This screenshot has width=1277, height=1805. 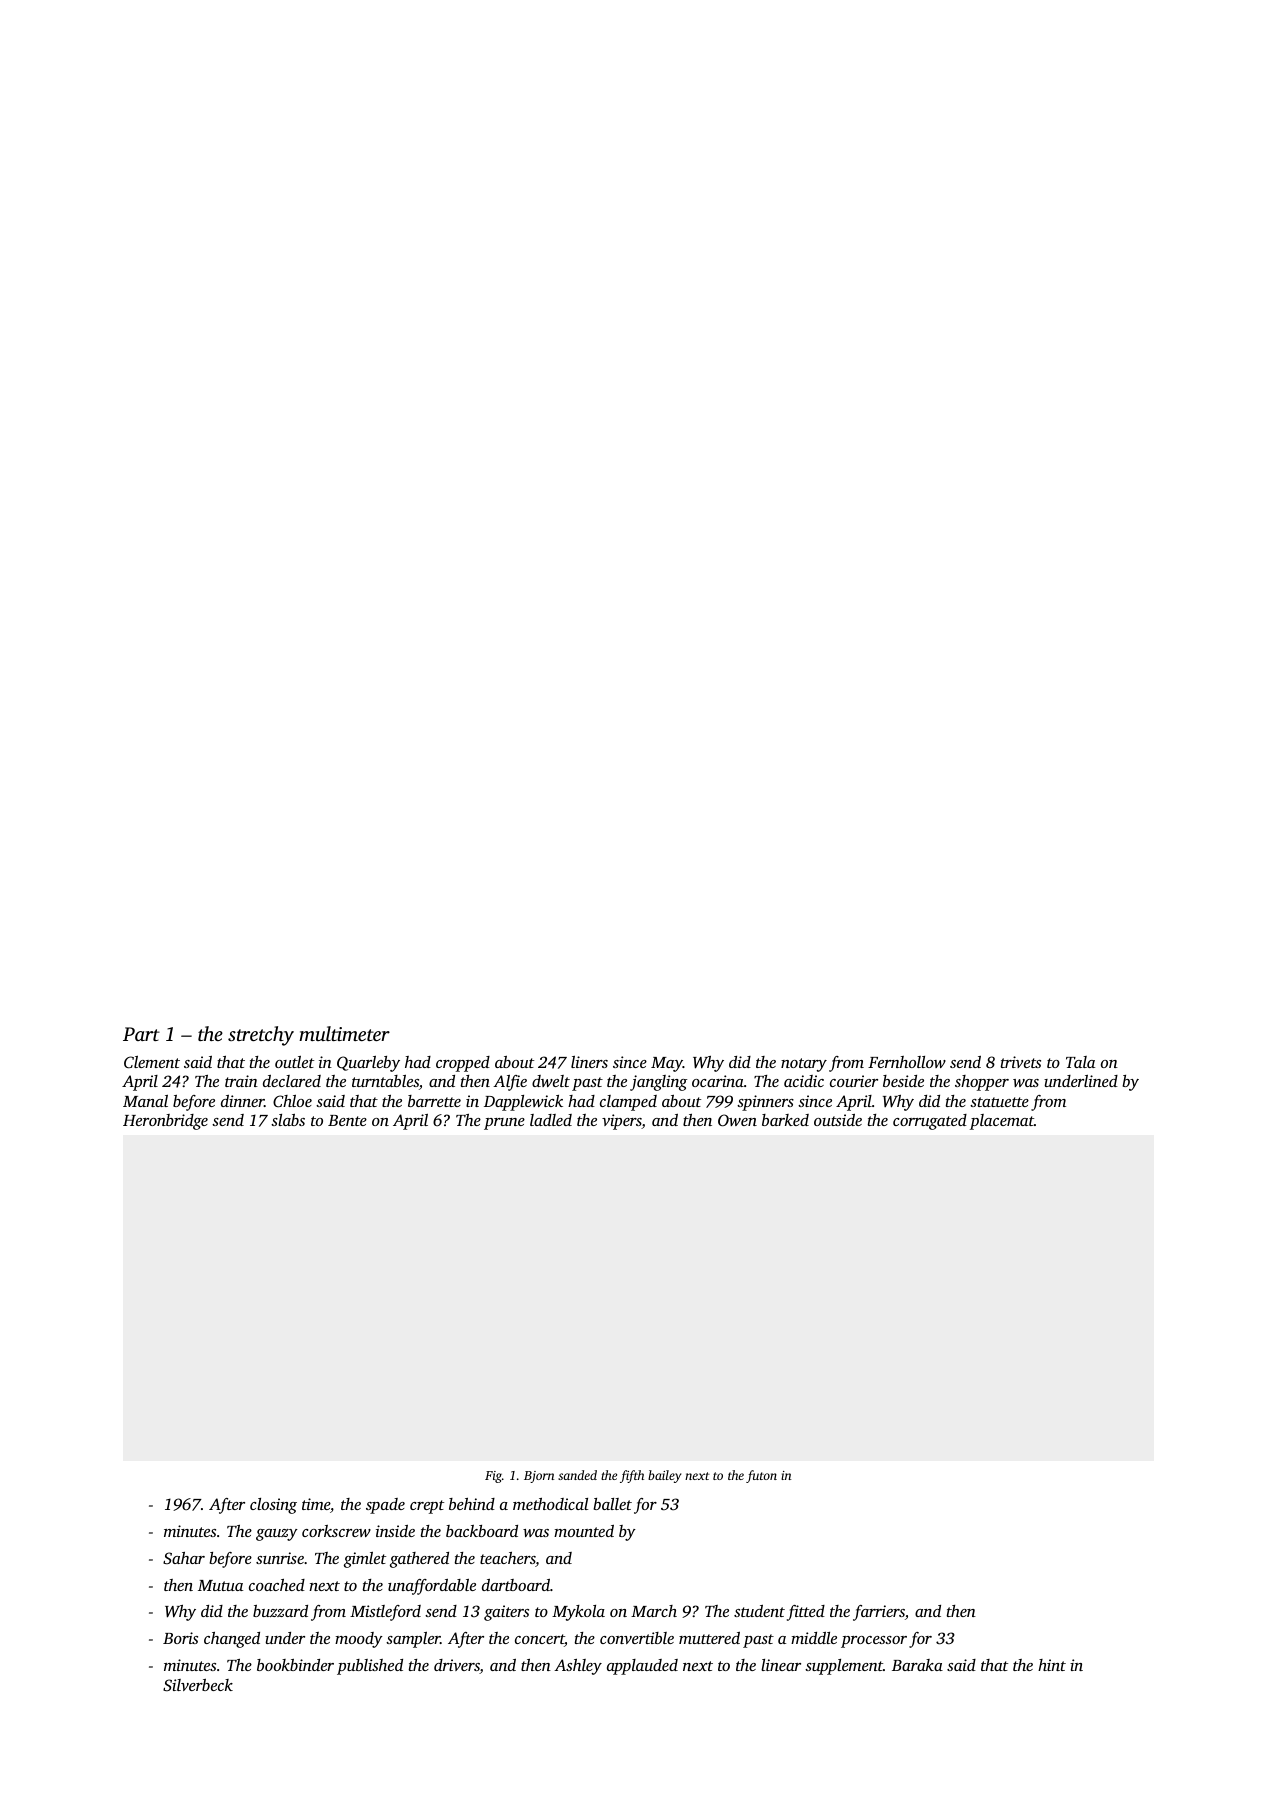 I want to click on slabs, so click(x=288, y=1120).
